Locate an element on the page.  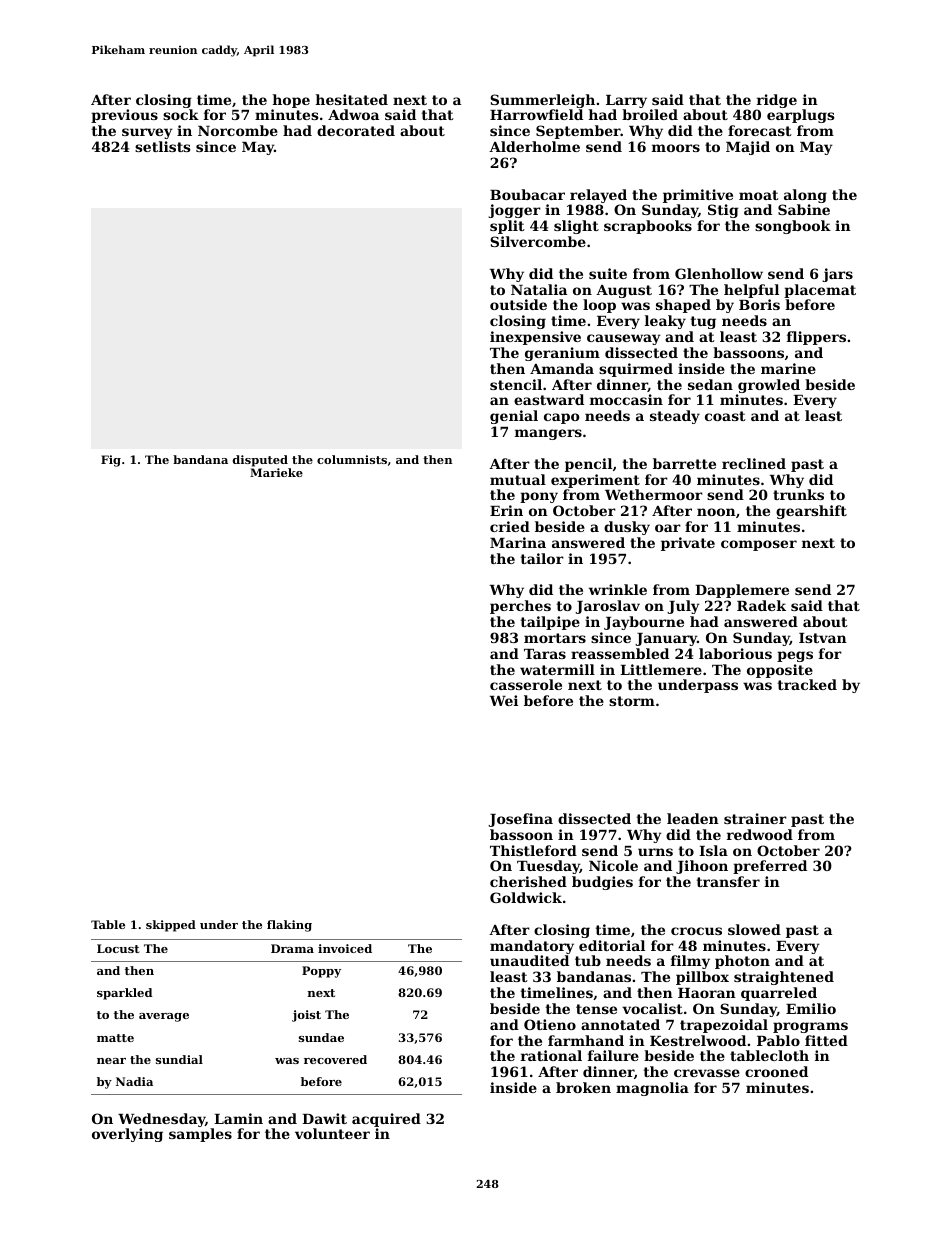
volunteer is located at coordinates (332, 1133).
